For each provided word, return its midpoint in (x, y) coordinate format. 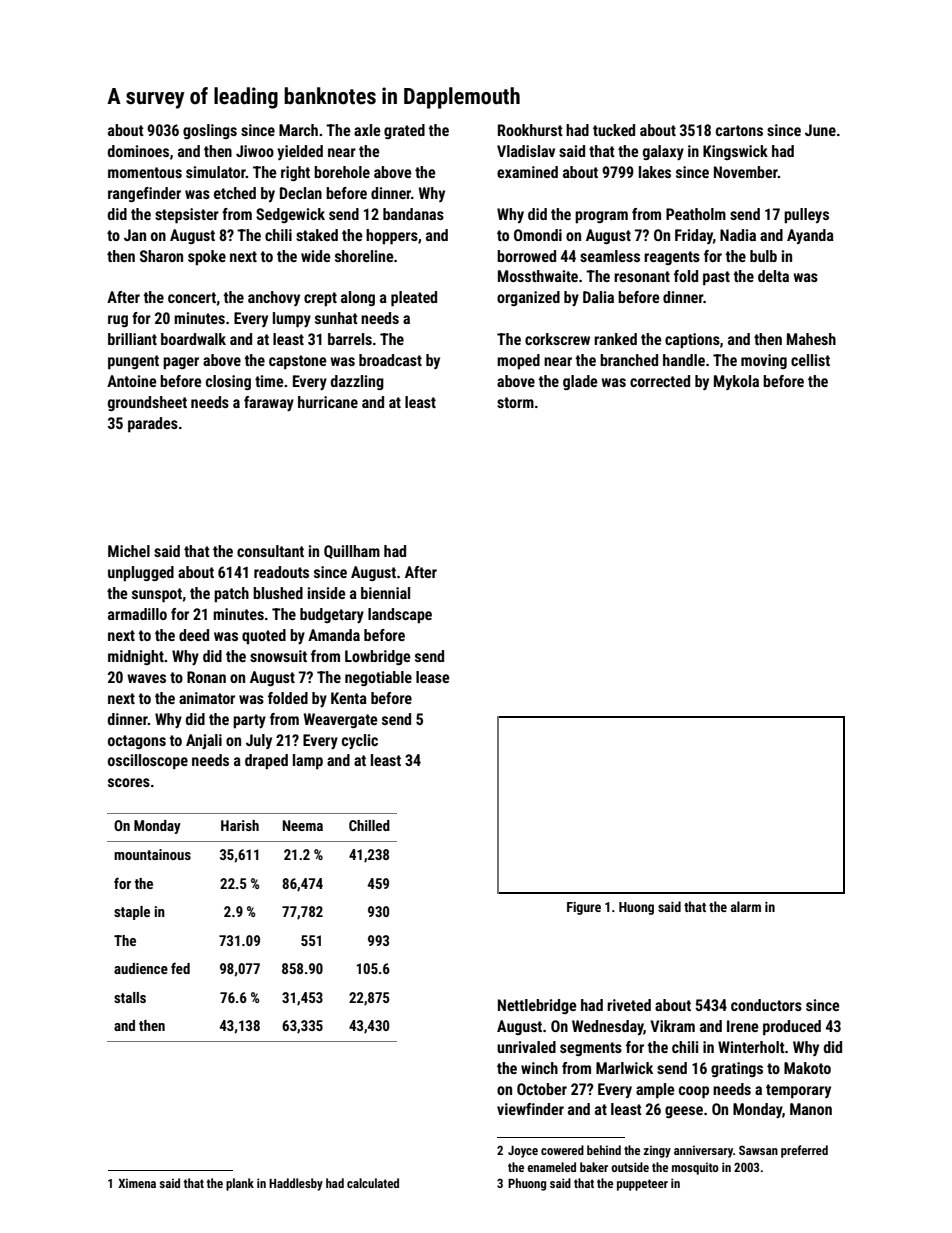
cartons (739, 130)
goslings (210, 131)
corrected (660, 381)
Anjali (204, 741)
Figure (584, 908)
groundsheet (147, 403)
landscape (400, 616)
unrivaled (526, 1047)
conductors (766, 1005)
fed (180, 968)
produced (792, 1028)
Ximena (137, 1183)
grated (404, 131)
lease (433, 677)
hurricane (328, 402)
